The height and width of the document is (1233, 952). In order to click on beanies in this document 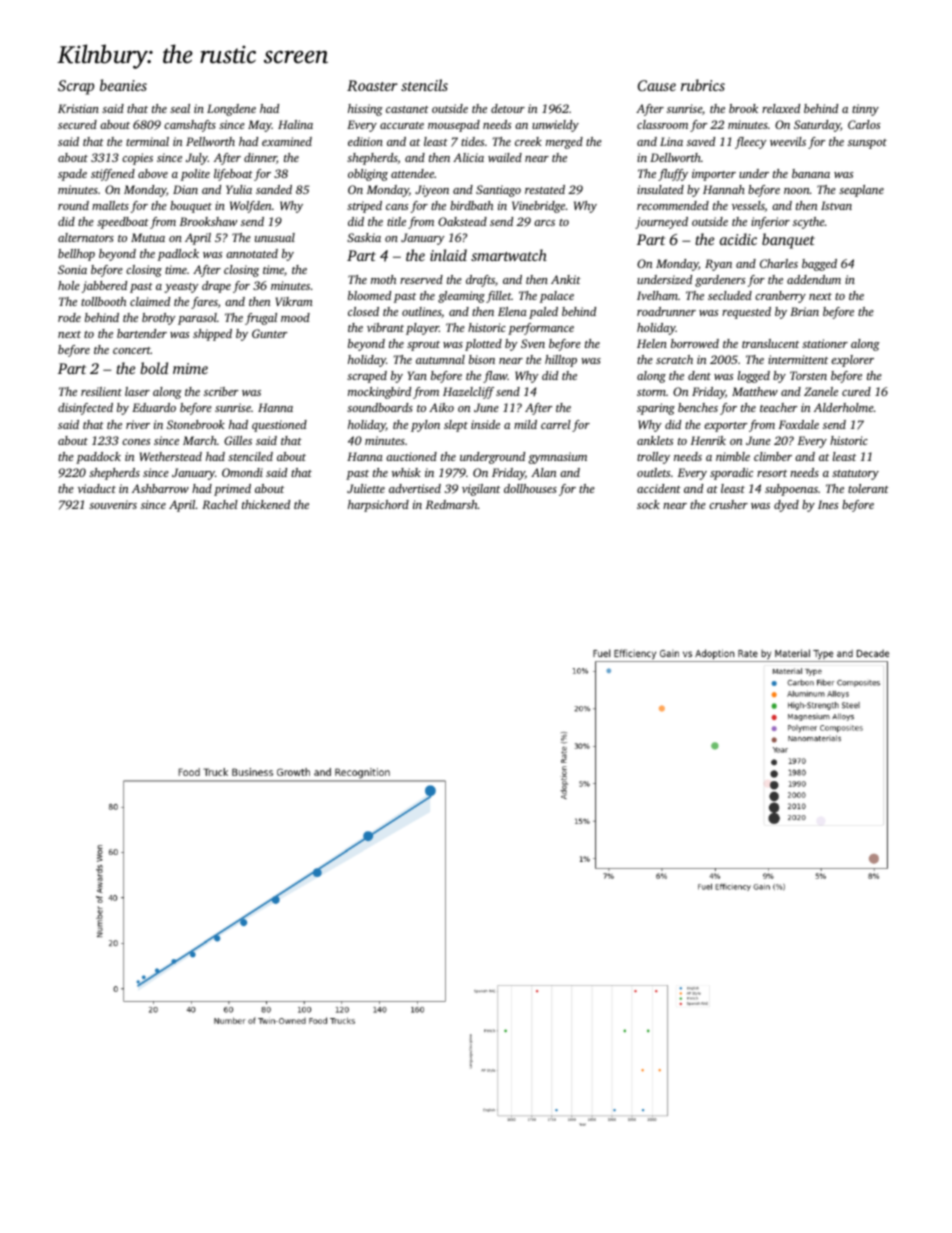, I will do `click(123, 85)`.
